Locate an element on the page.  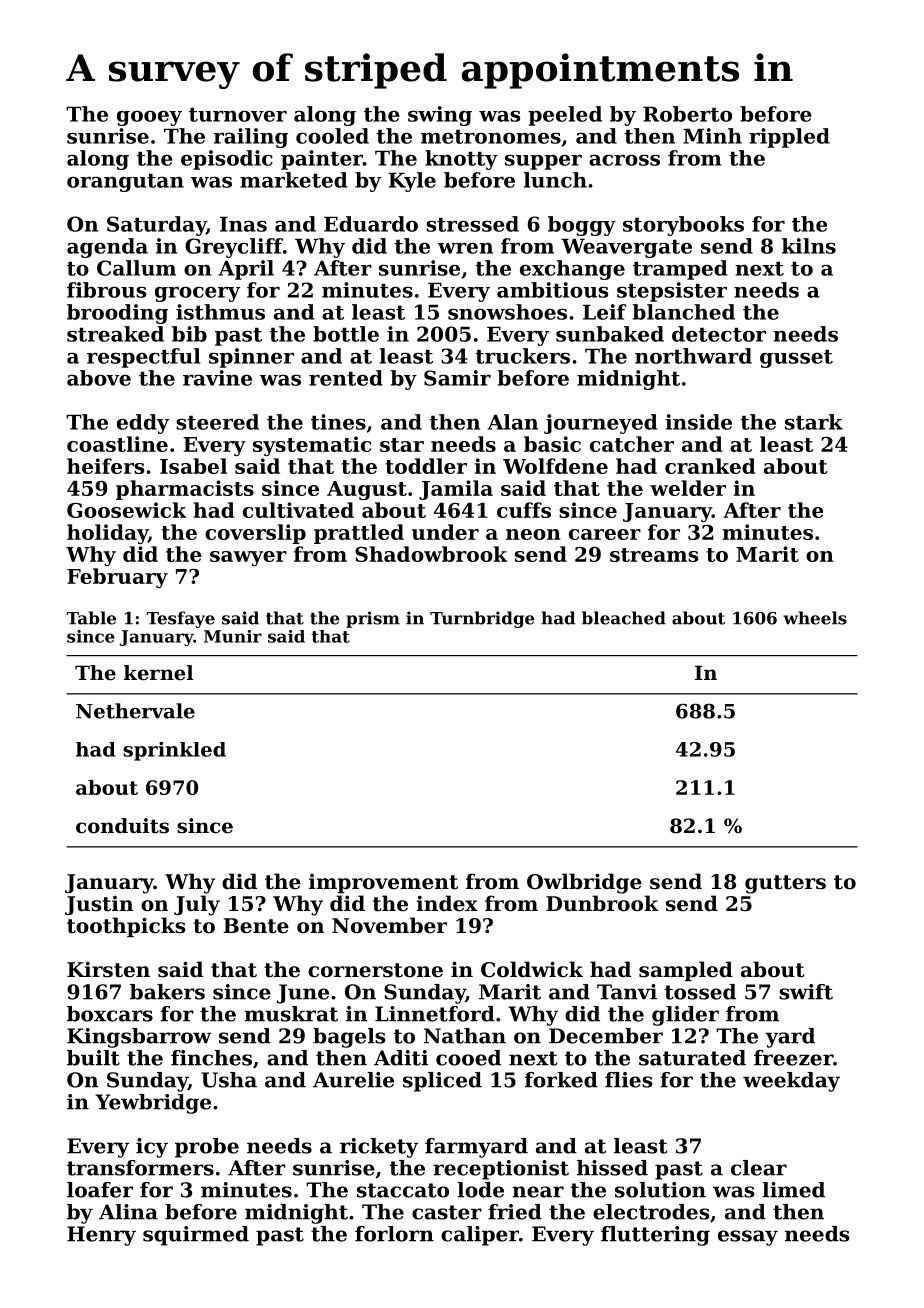
turnover is located at coordinates (238, 115).
